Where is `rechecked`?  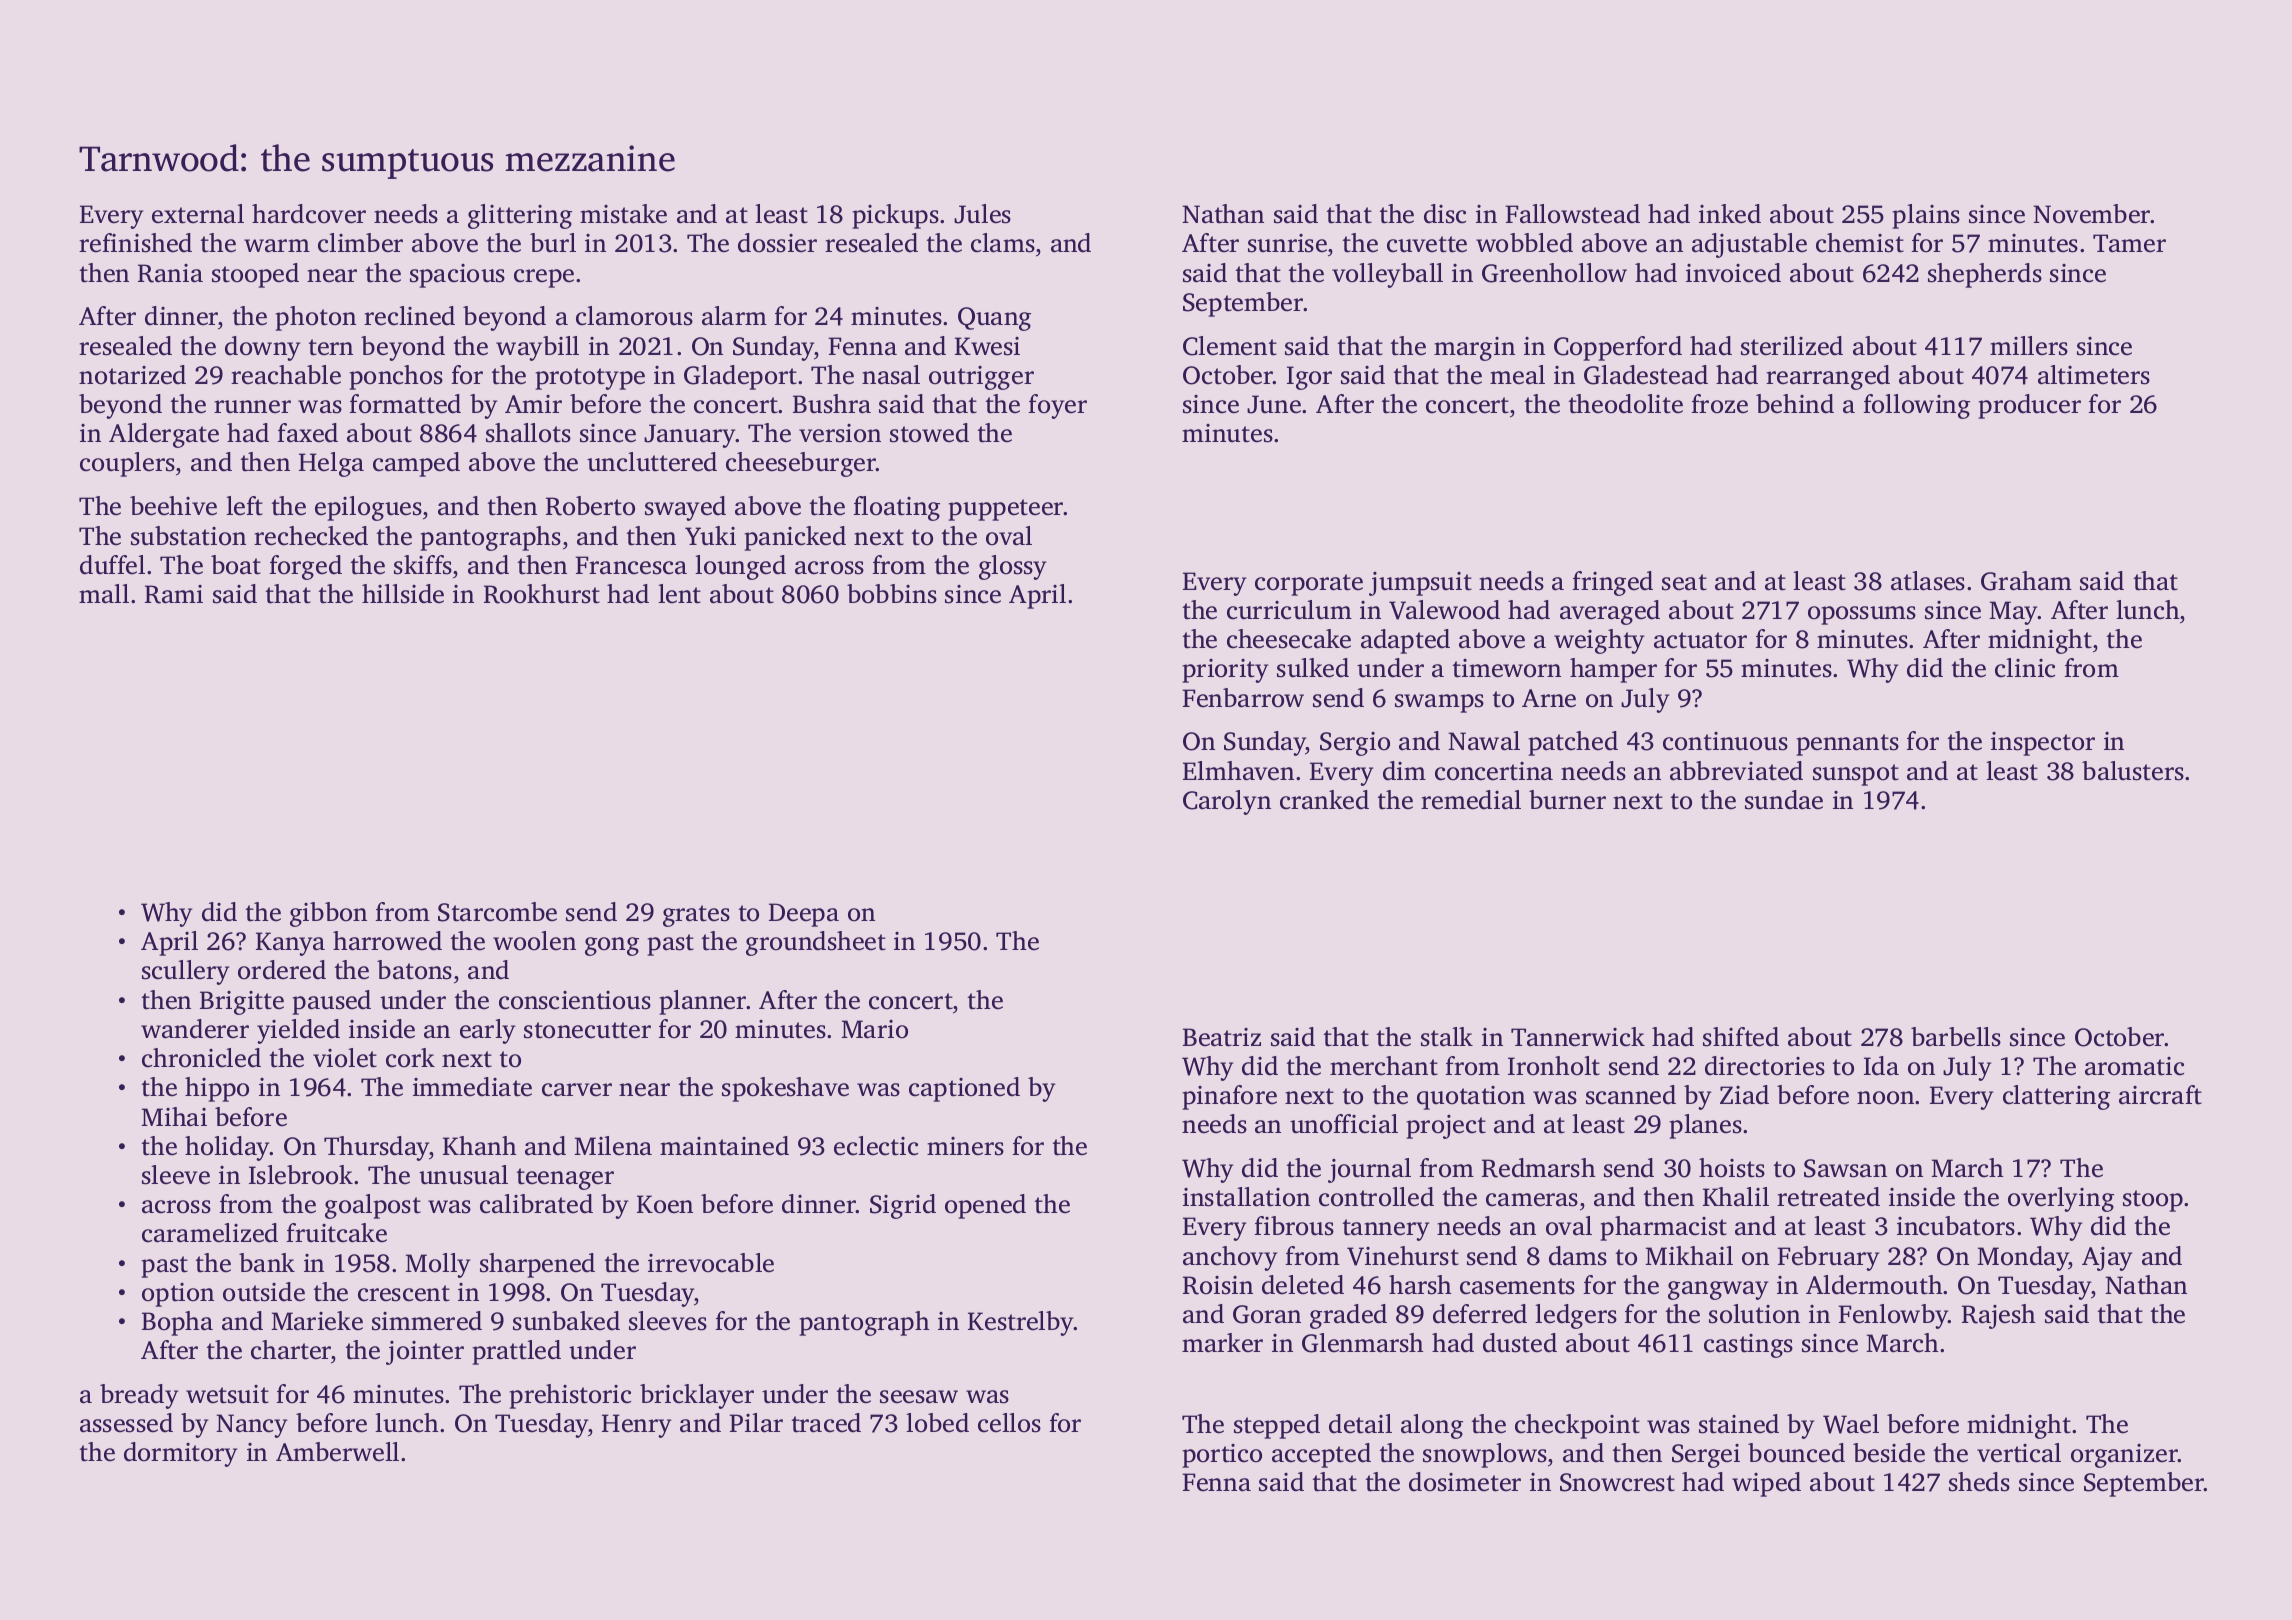 rechecked is located at coordinates (311, 536).
